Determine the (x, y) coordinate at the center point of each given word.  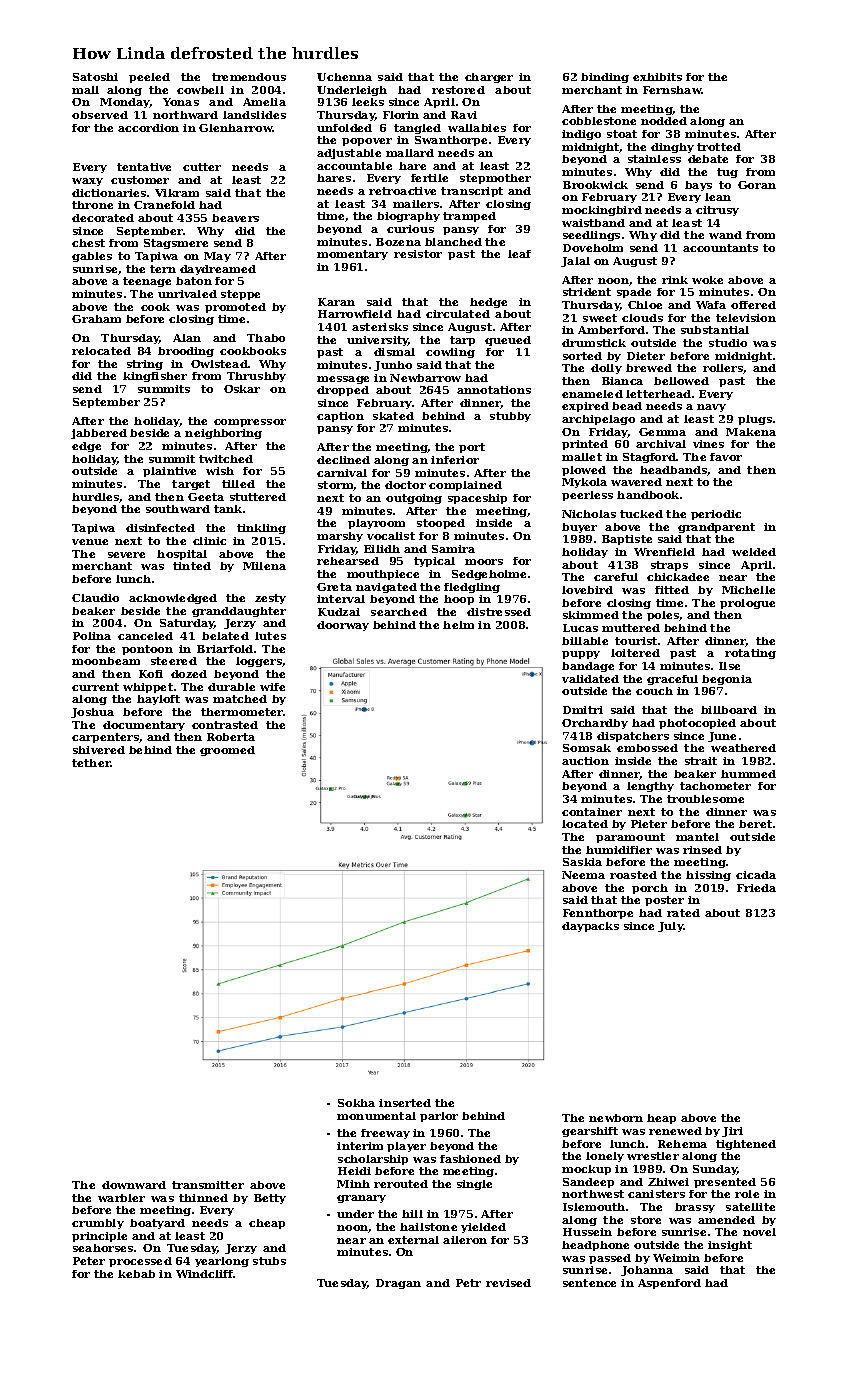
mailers (416, 204)
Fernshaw (672, 90)
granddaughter (239, 612)
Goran (757, 185)
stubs (269, 1261)
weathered (743, 748)
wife (272, 687)
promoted (235, 308)
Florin (401, 115)
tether (91, 763)
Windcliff (205, 1274)
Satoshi (95, 77)
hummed (748, 774)
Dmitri (583, 710)
